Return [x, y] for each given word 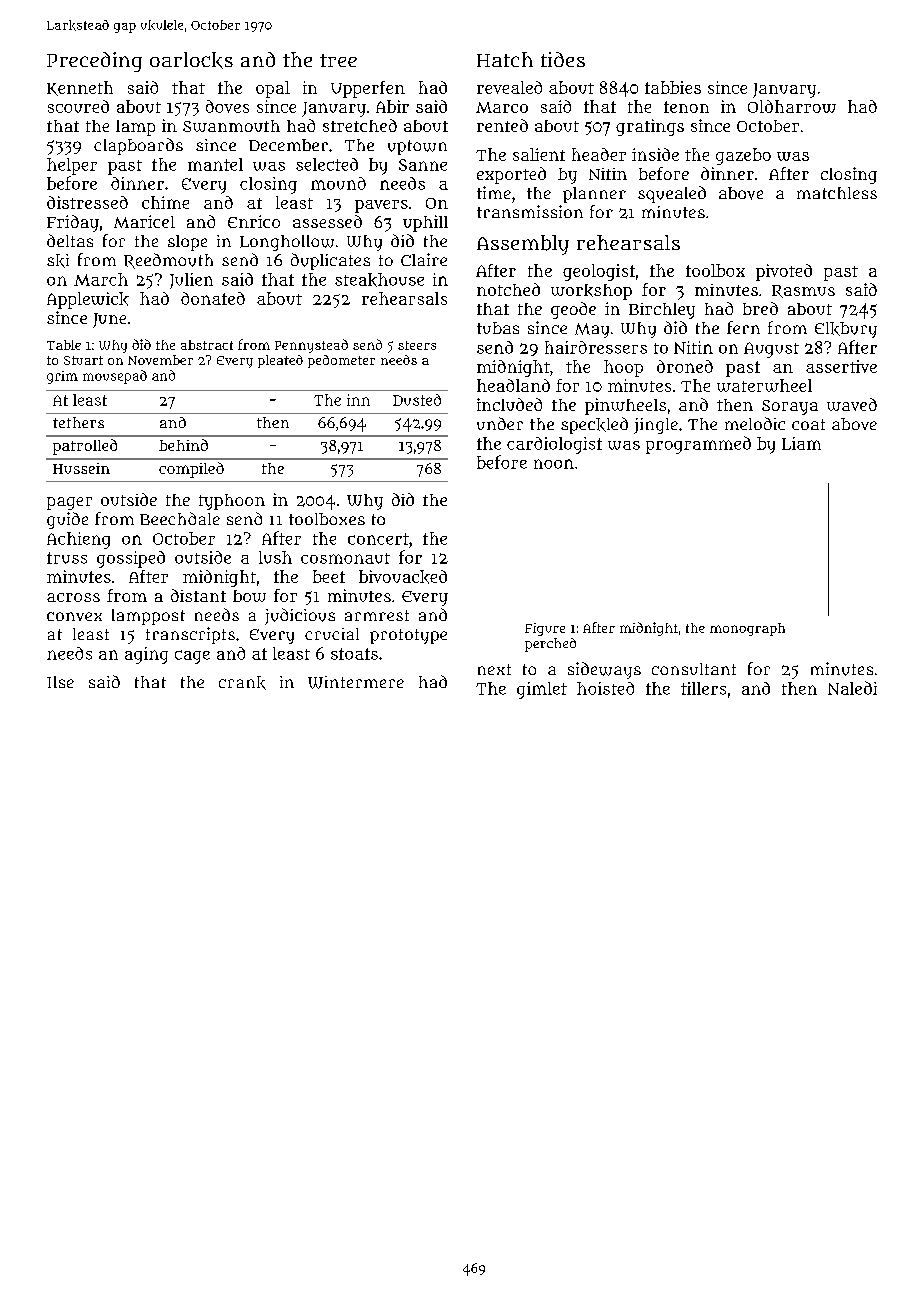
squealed [672, 194]
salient [539, 154]
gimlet [542, 690]
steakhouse [379, 280]
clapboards [138, 146]
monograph [747, 629]
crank [242, 683]
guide [67, 520]
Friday [73, 223]
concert [378, 539]
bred [760, 308]
